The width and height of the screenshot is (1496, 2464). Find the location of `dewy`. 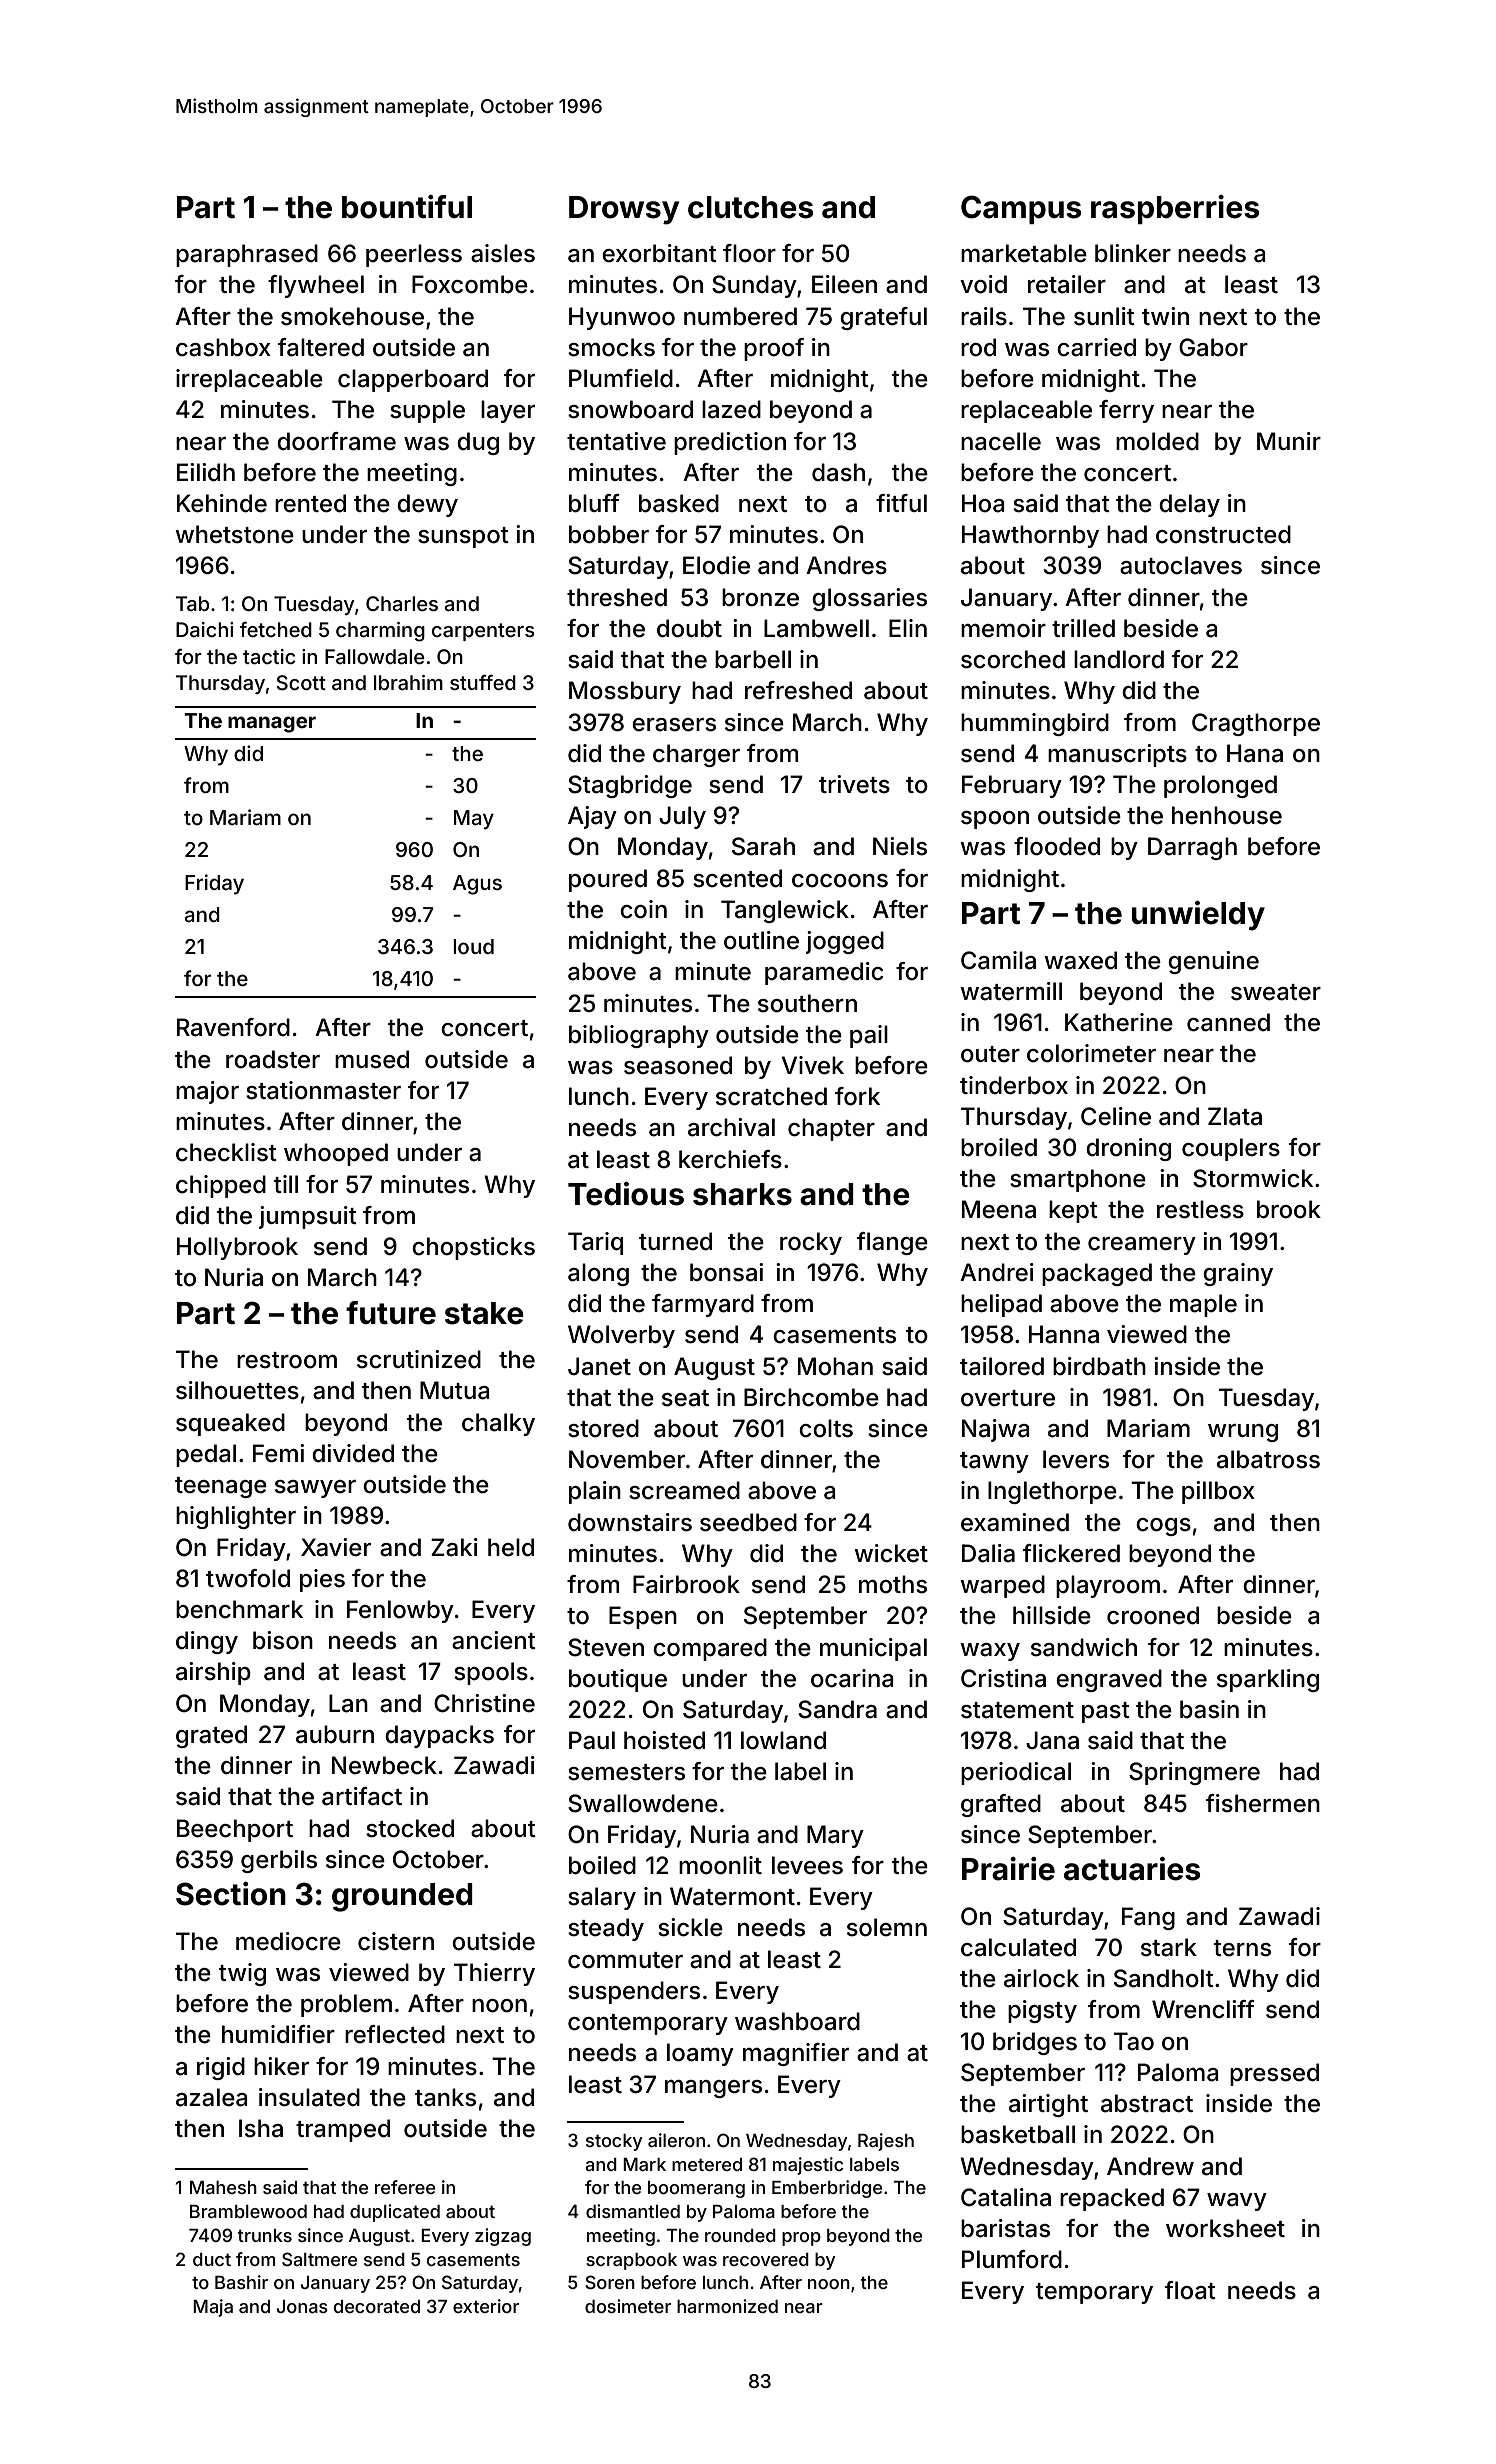

dewy is located at coordinates (427, 505).
